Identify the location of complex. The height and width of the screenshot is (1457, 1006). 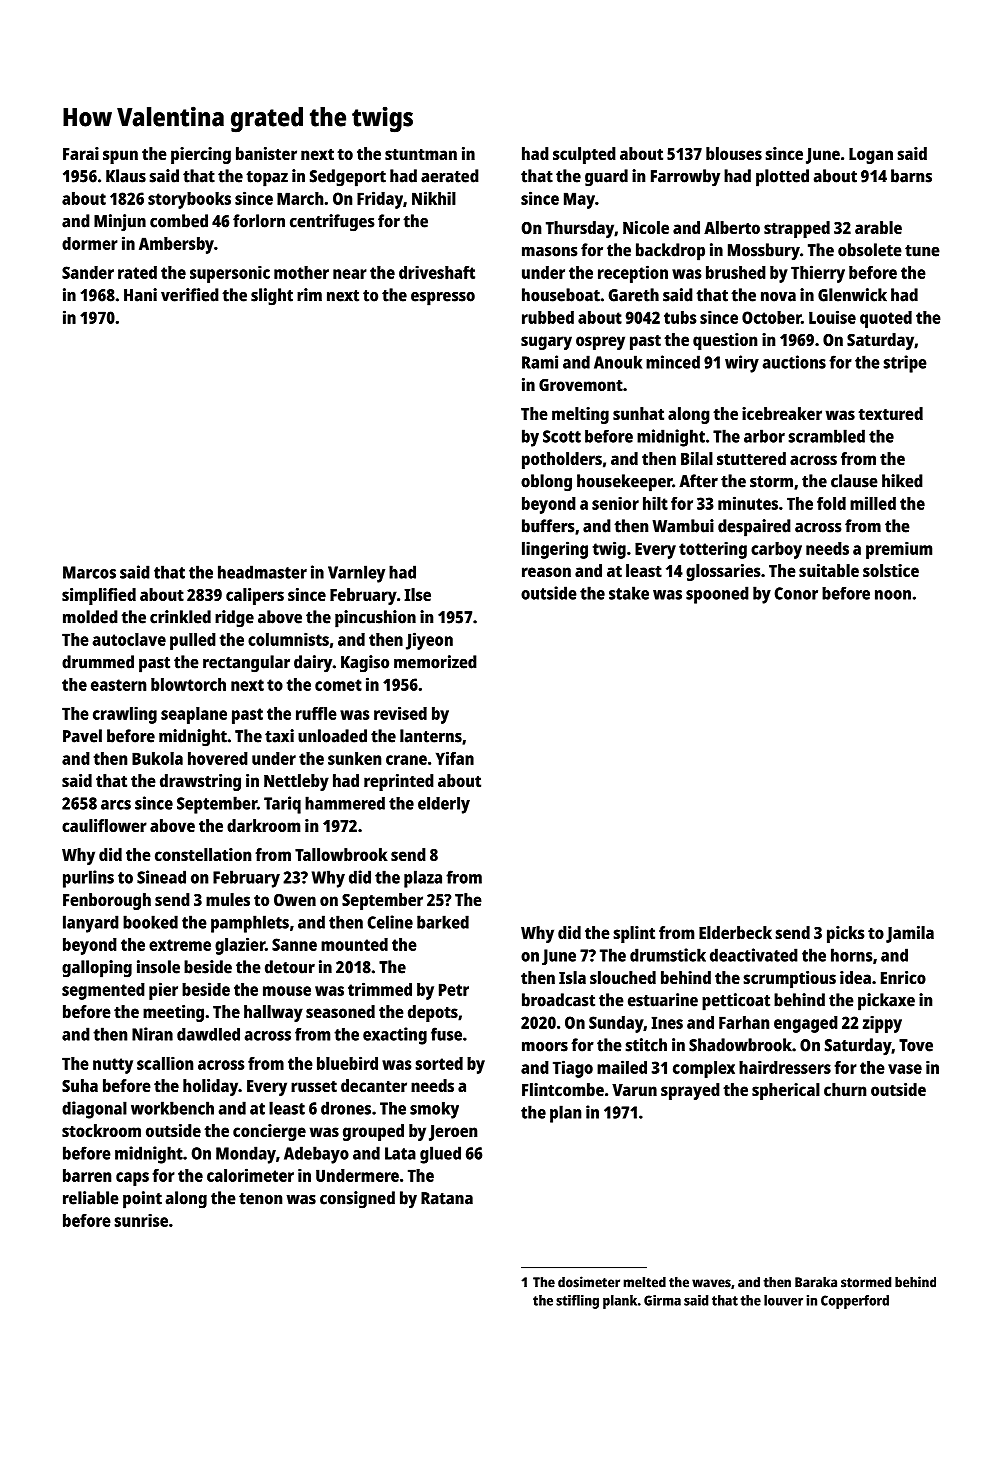
(704, 1069).
